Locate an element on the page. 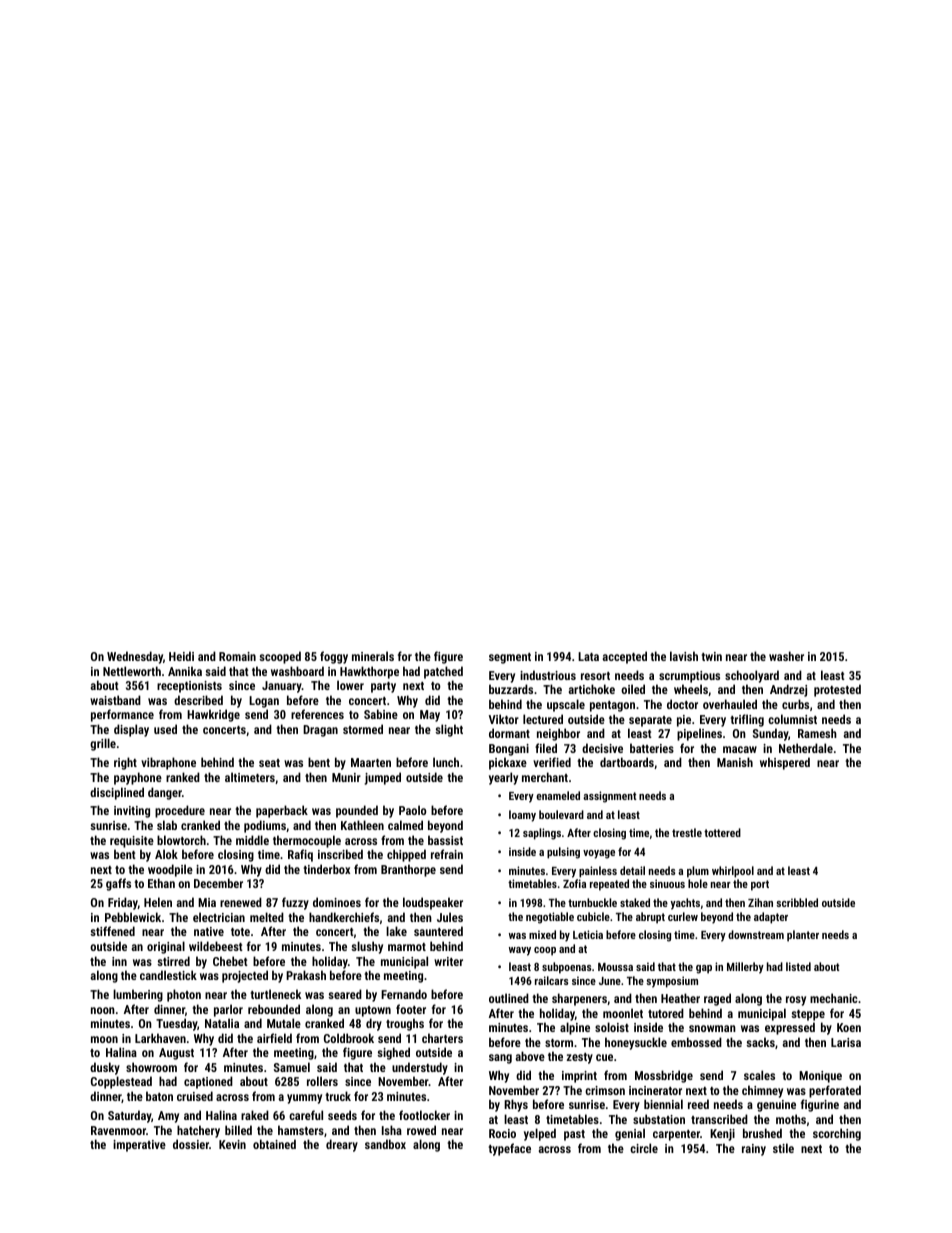 The image size is (952, 1233). stile is located at coordinates (783, 1148).
